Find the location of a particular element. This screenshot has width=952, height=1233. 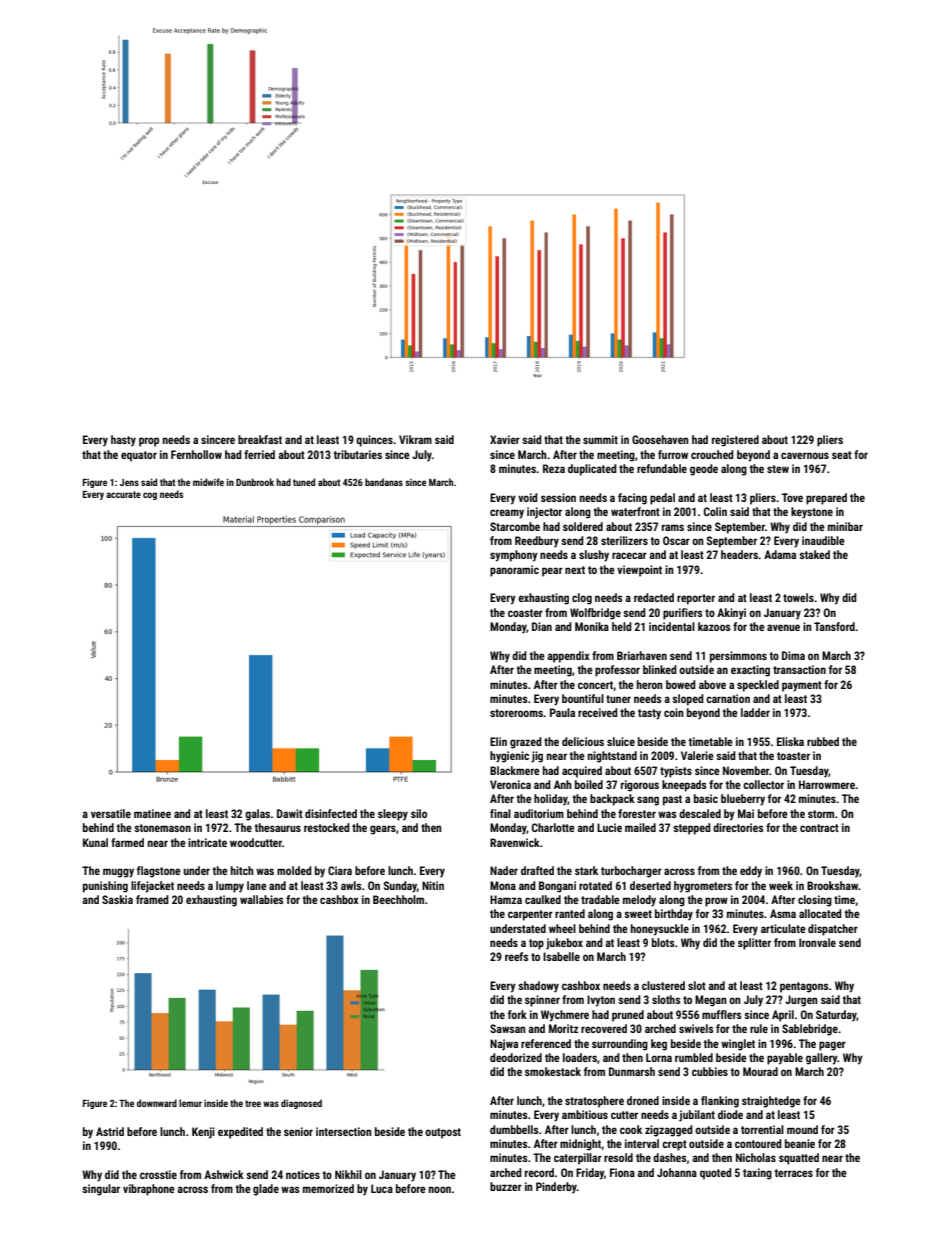

Vikram is located at coordinates (415, 439).
